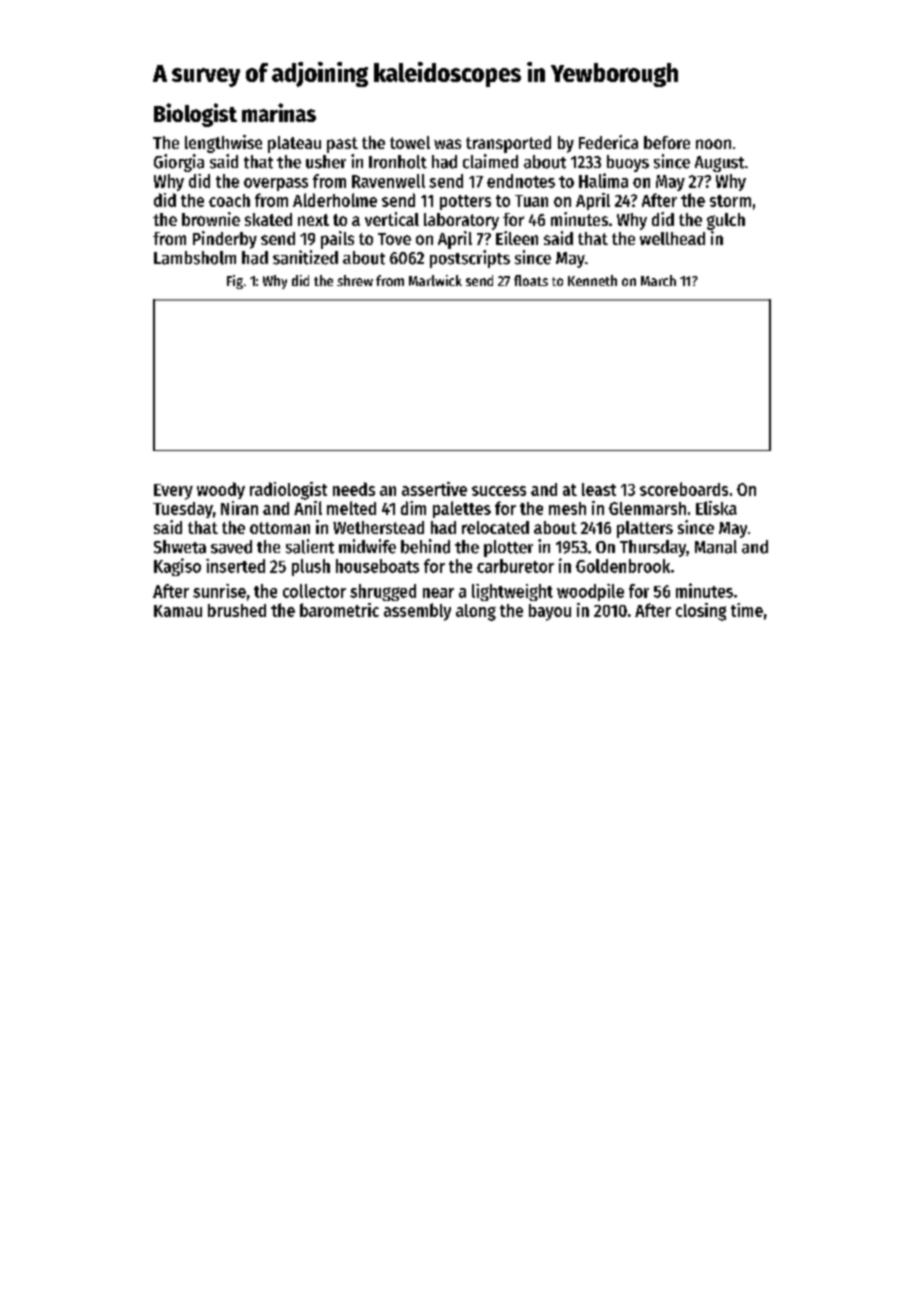 This screenshot has height=1311, width=924. What do you see at coordinates (288, 491) in the screenshot?
I see `radiologist` at bounding box center [288, 491].
